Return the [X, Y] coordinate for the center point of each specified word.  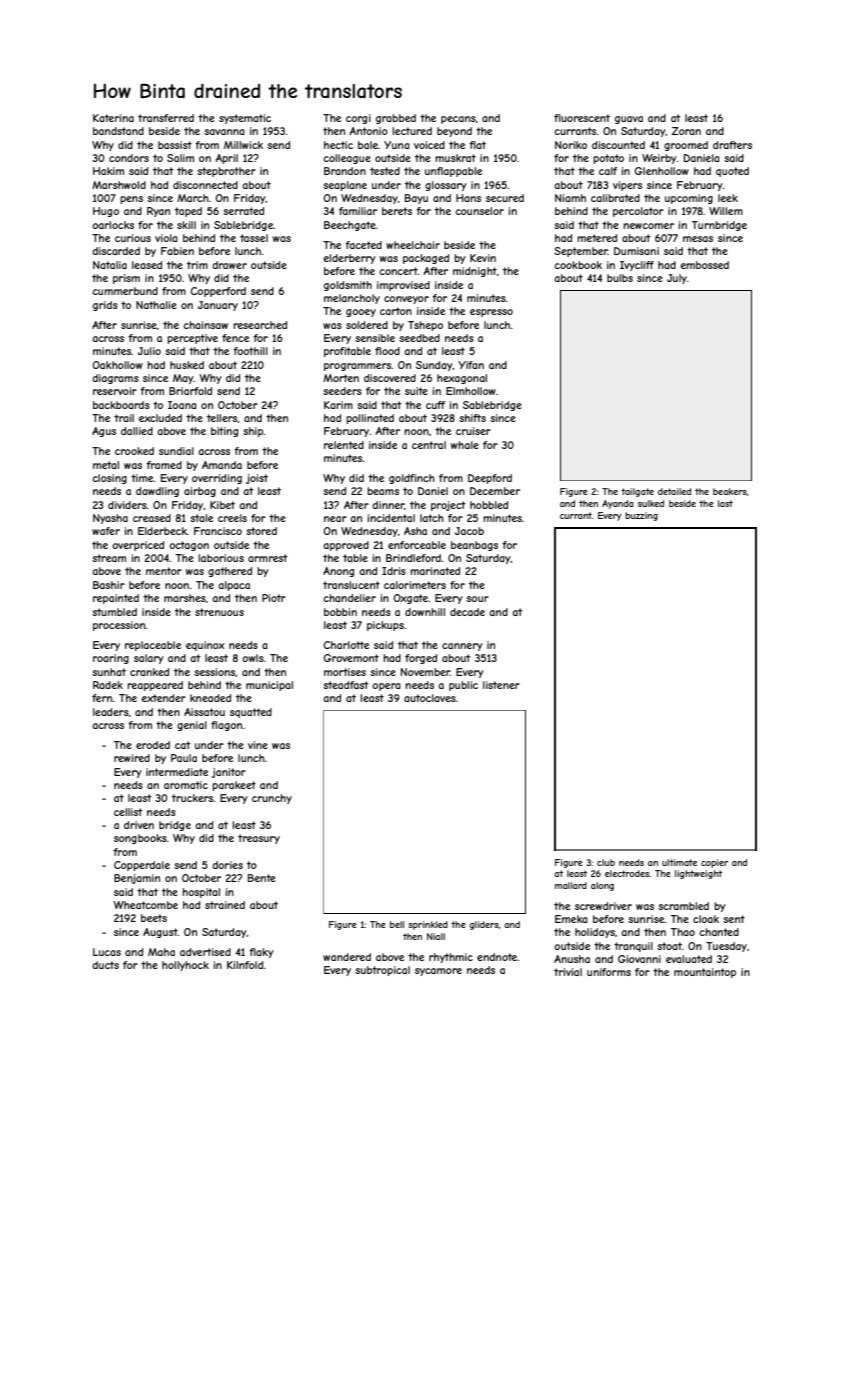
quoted [732, 172]
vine [258, 745]
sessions [215, 672]
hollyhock [185, 966]
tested [385, 171]
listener [501, 685]
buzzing [641, 516]
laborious [221, 558]
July [677, 279]
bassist [175, 145]
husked [187, 365]
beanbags [474, 546]
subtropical [382, 971]
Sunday [434, 366]
